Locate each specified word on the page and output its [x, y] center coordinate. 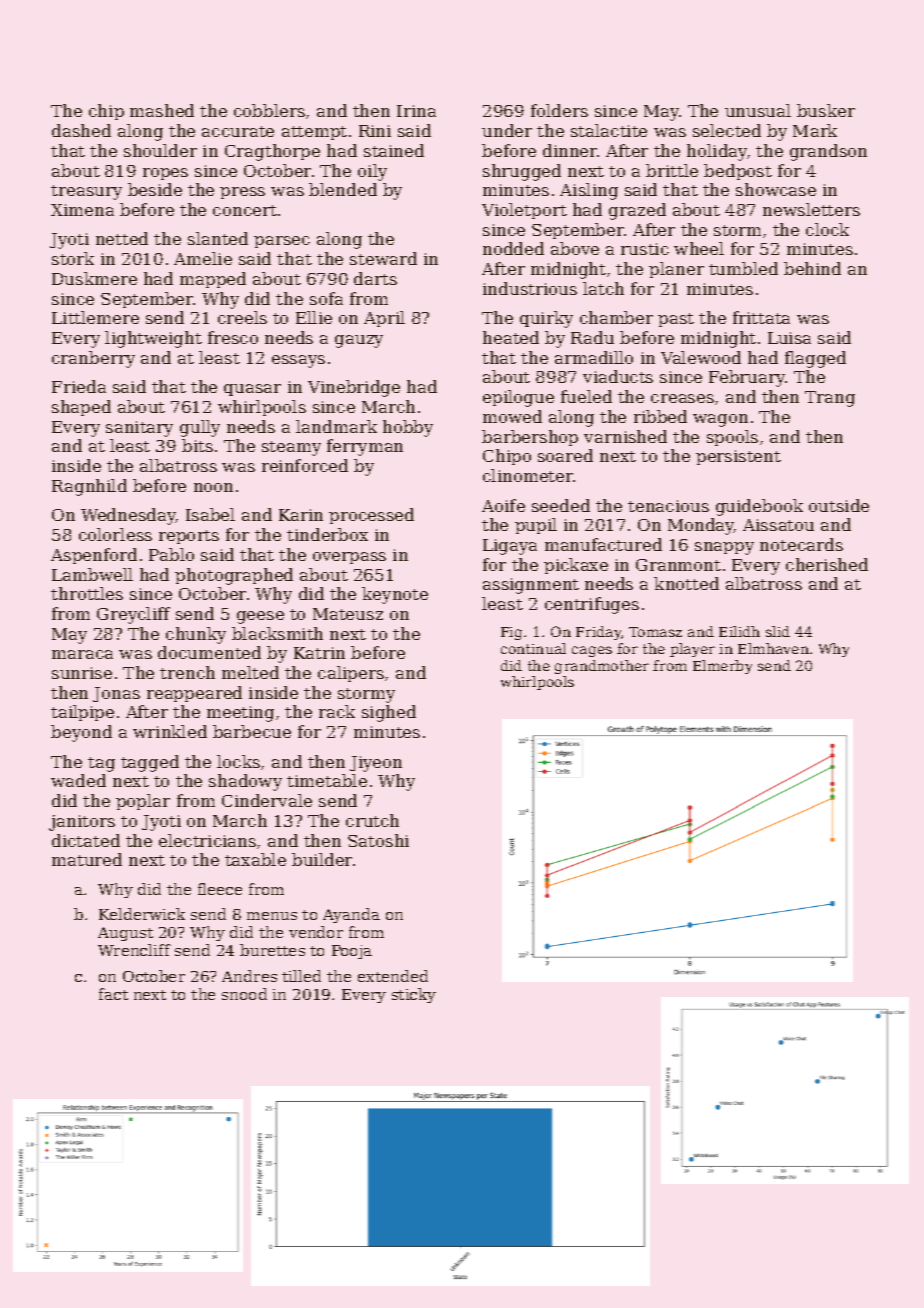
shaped [81, 408]
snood [244, 994]
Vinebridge [354, 388]
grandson [828, 152]
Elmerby [722, 667]
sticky [414, 995]
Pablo [171, 554]
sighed [389, 713]
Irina [416, 111]
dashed [81, 130]
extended [393, 976]
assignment [531, 586]
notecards [801, 544]
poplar [143, 802]
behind [812, 268]
